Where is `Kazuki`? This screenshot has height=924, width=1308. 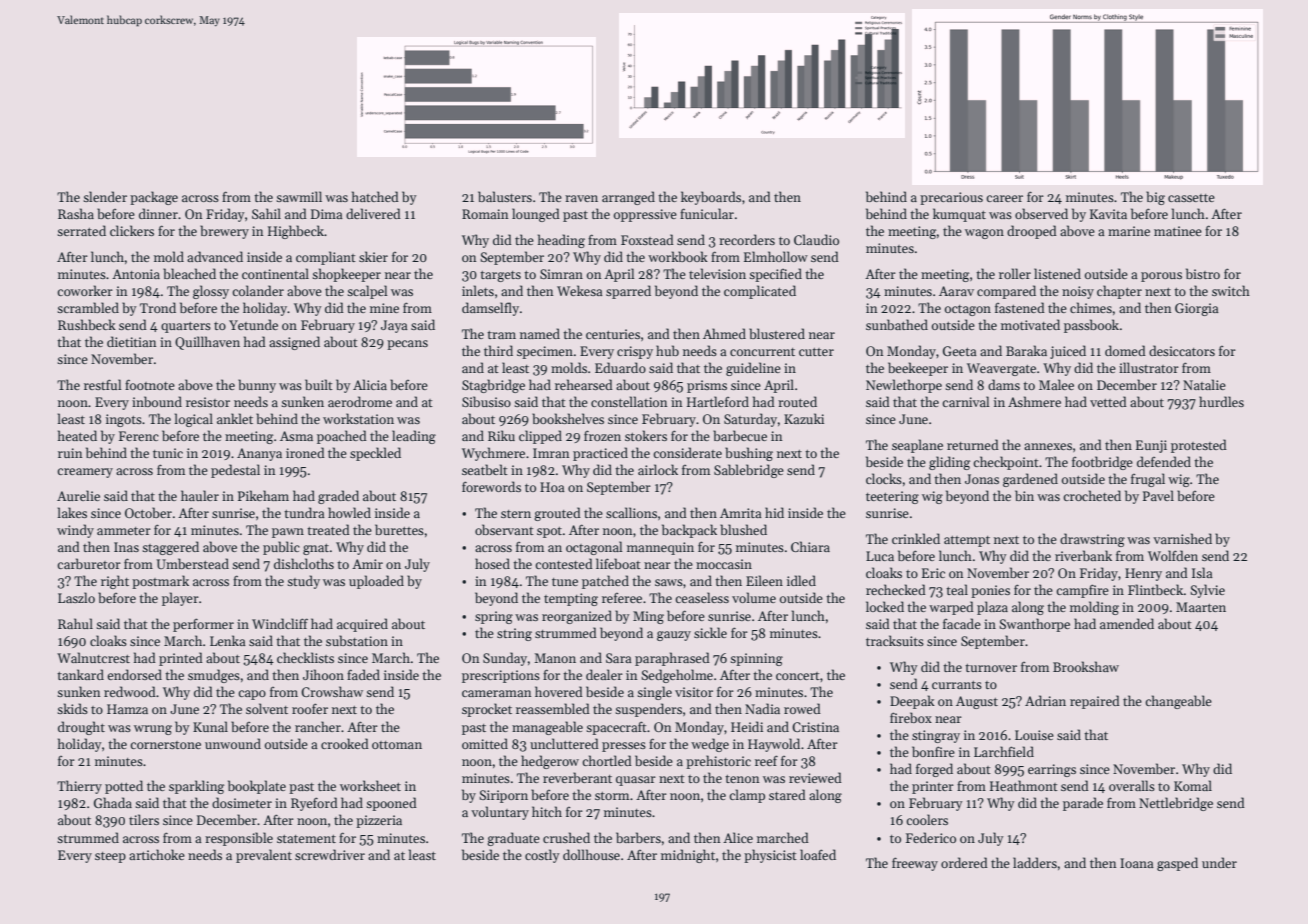
Kazuki is located at coordinates (804, 418).
